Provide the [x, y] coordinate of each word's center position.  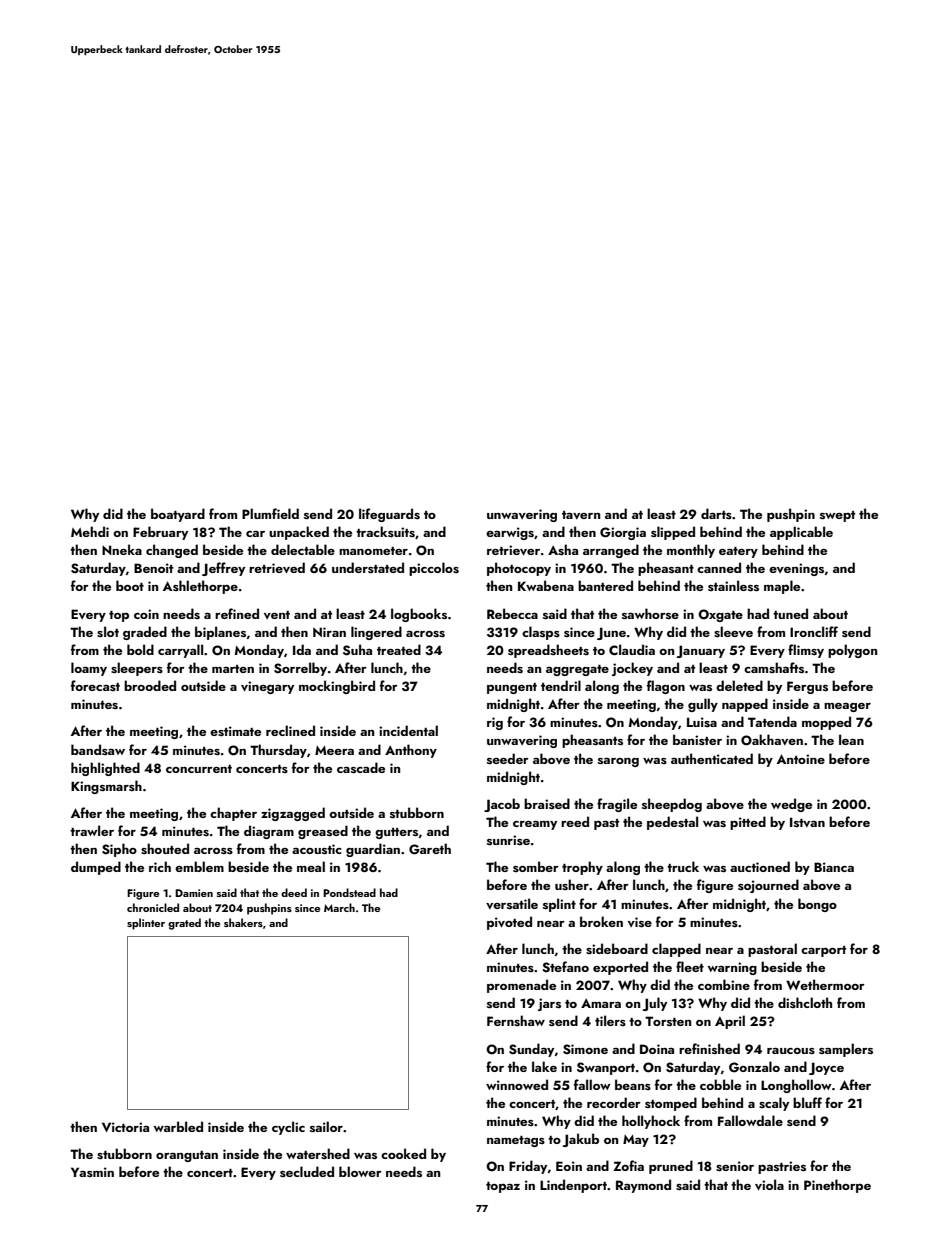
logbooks [419, 615]
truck [683, 866]
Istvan [807, 822]
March [339, 907]
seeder [508, 758]
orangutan [187, 1156]
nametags [516, 1141]
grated [184, 924]
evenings [796, 569]
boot [130, 585]
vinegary [267, 687]
